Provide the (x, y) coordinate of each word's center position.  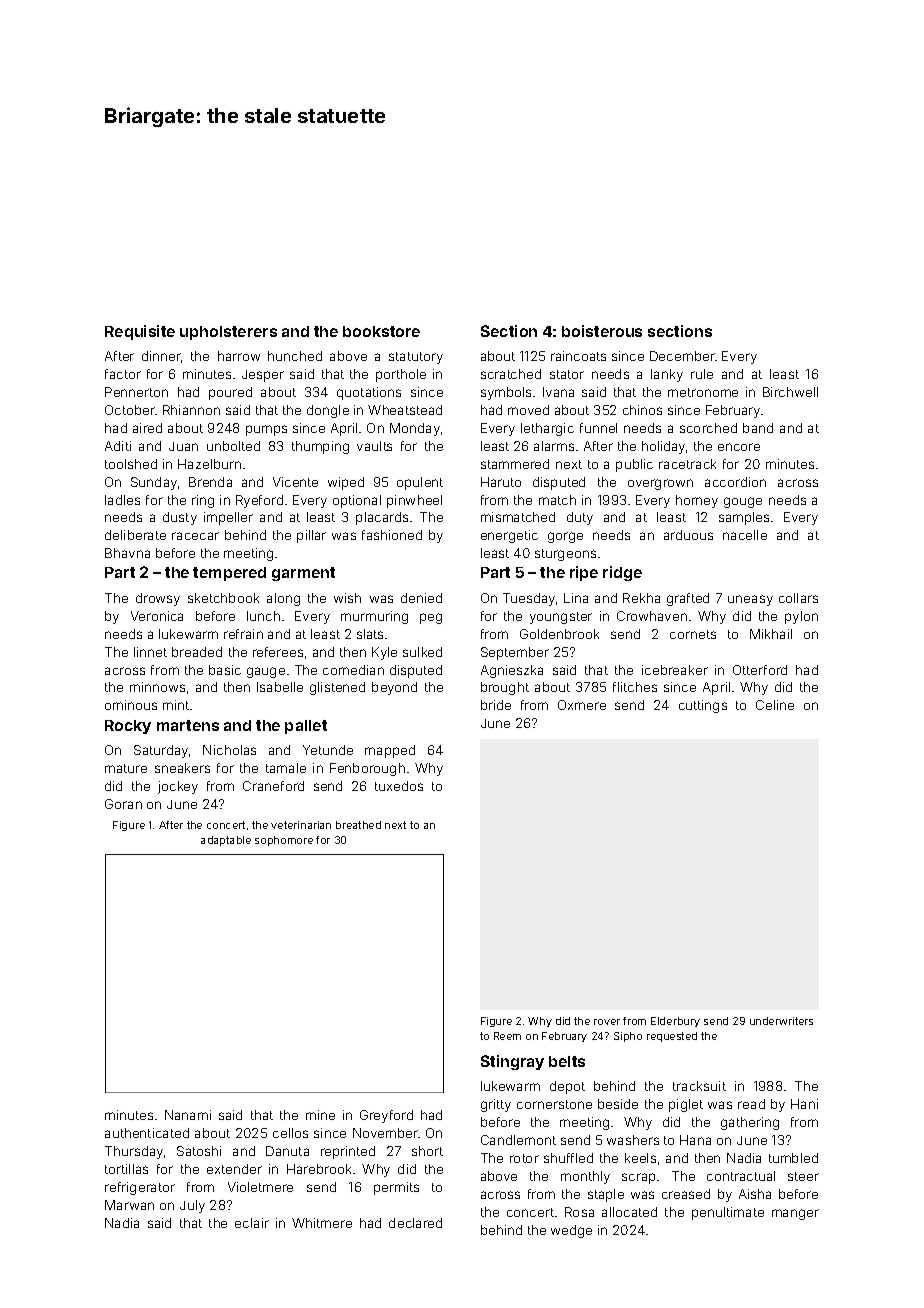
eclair (252, 1223)
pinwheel (414, 501)
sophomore (284, 841)
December (682, 356)
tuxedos (399, 786)
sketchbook (223, 598)
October (130, 410)
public (634, 465)
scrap (638, 1178)
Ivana (558, 392)
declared (415, 1223)
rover (607, 1022)
